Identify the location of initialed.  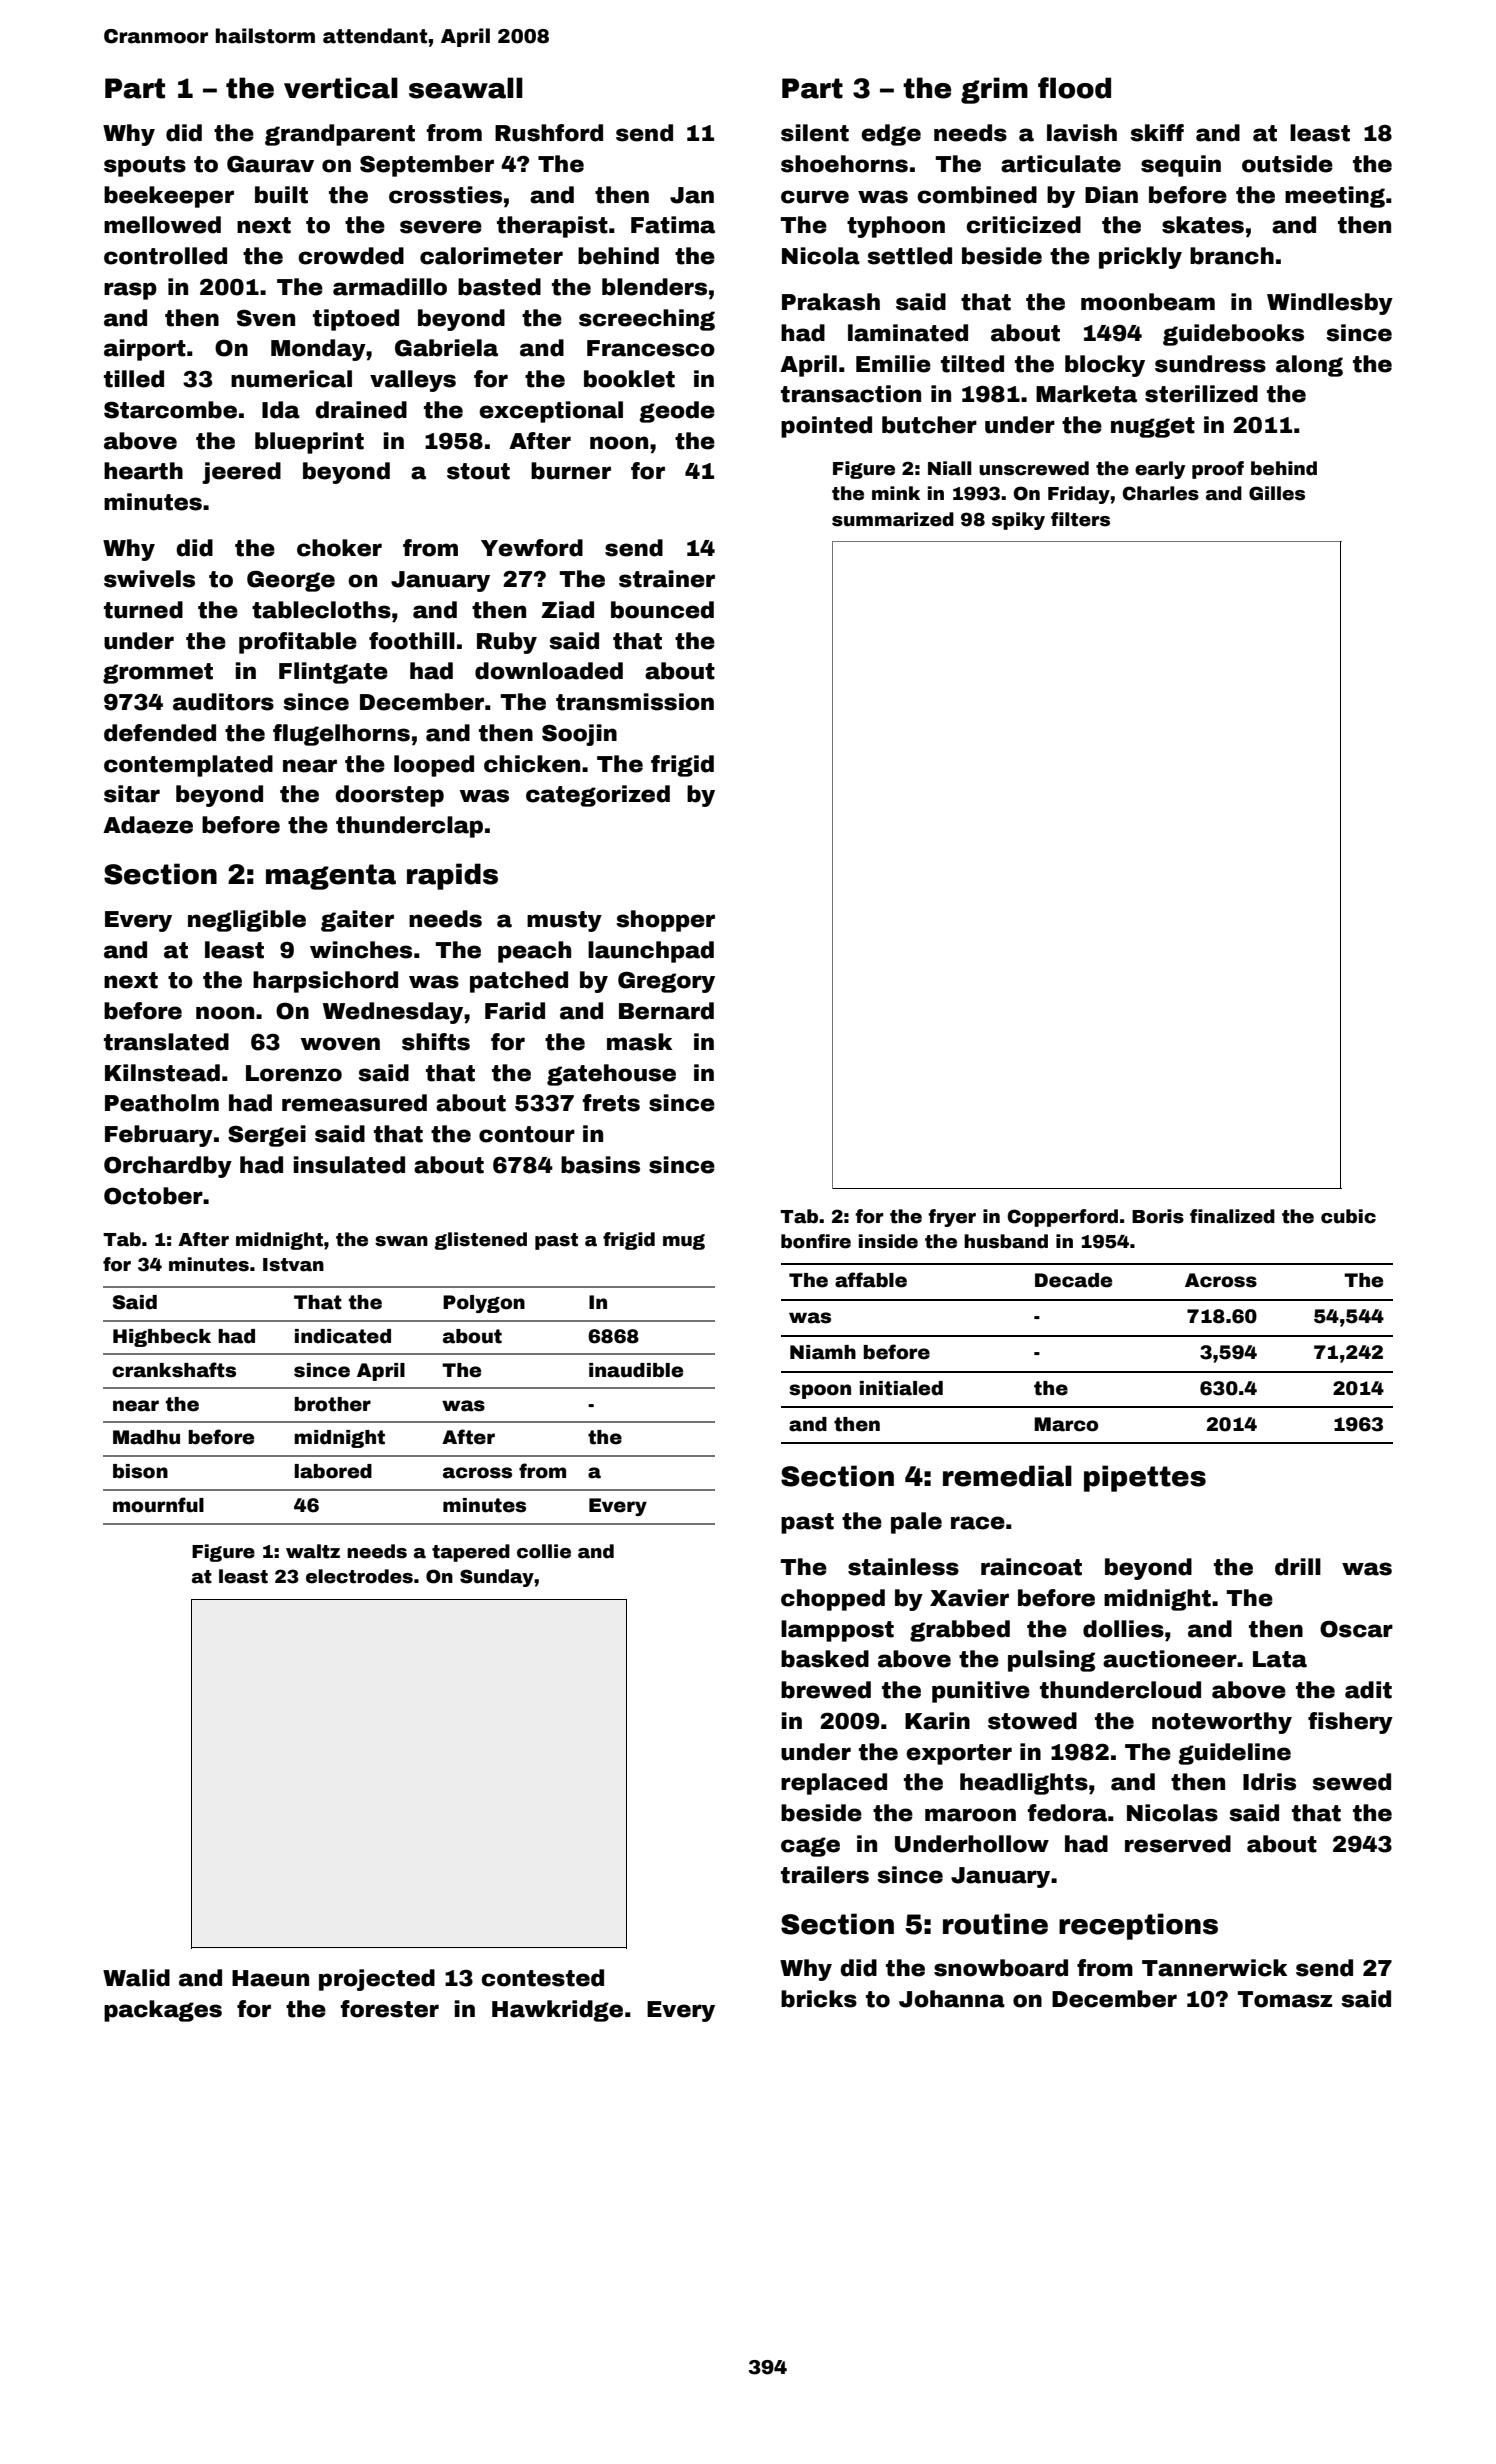
(901, 1388).
